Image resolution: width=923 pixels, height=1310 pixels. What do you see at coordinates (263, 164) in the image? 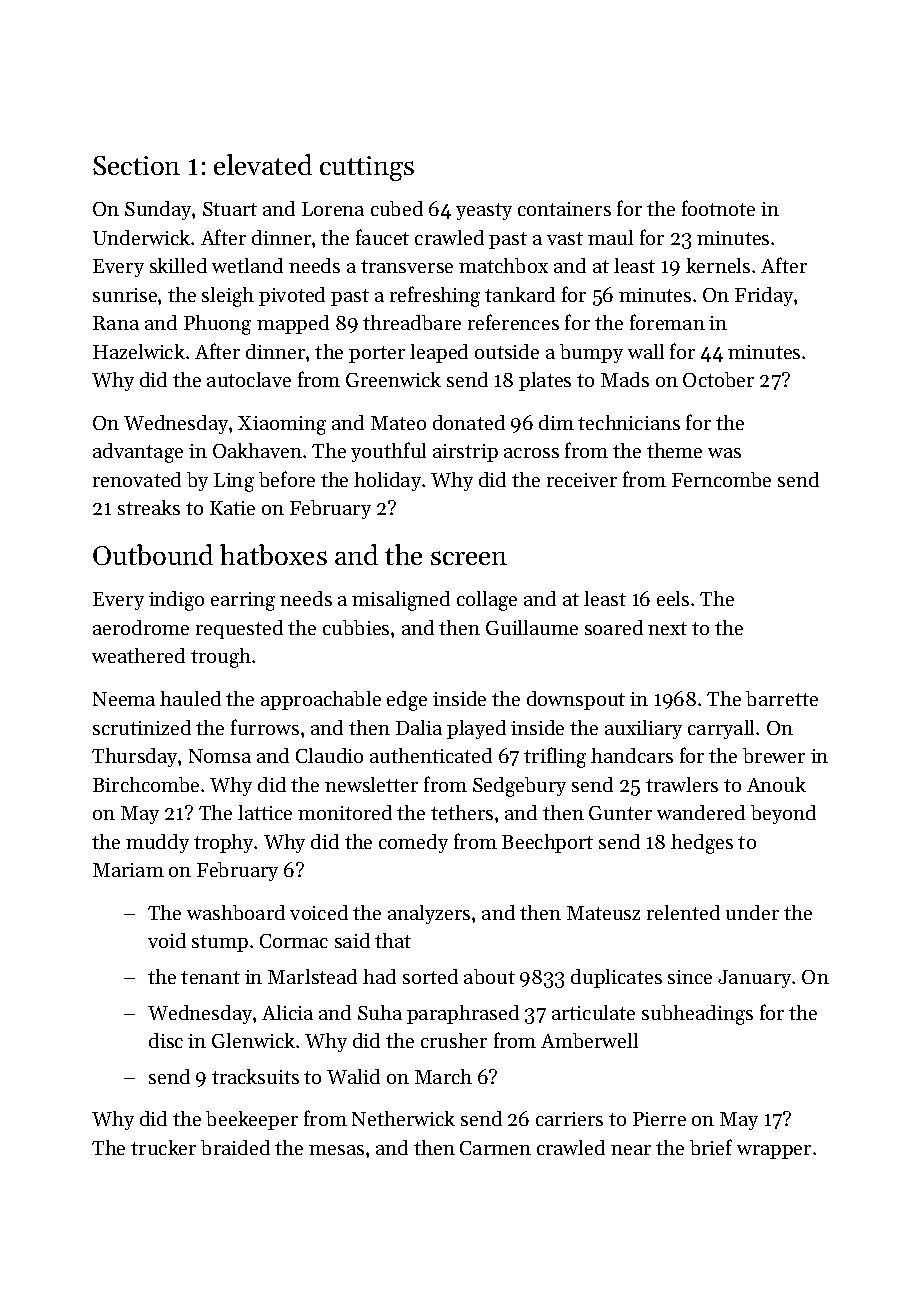
I see `elevated` at bounding box center [263, 164].
